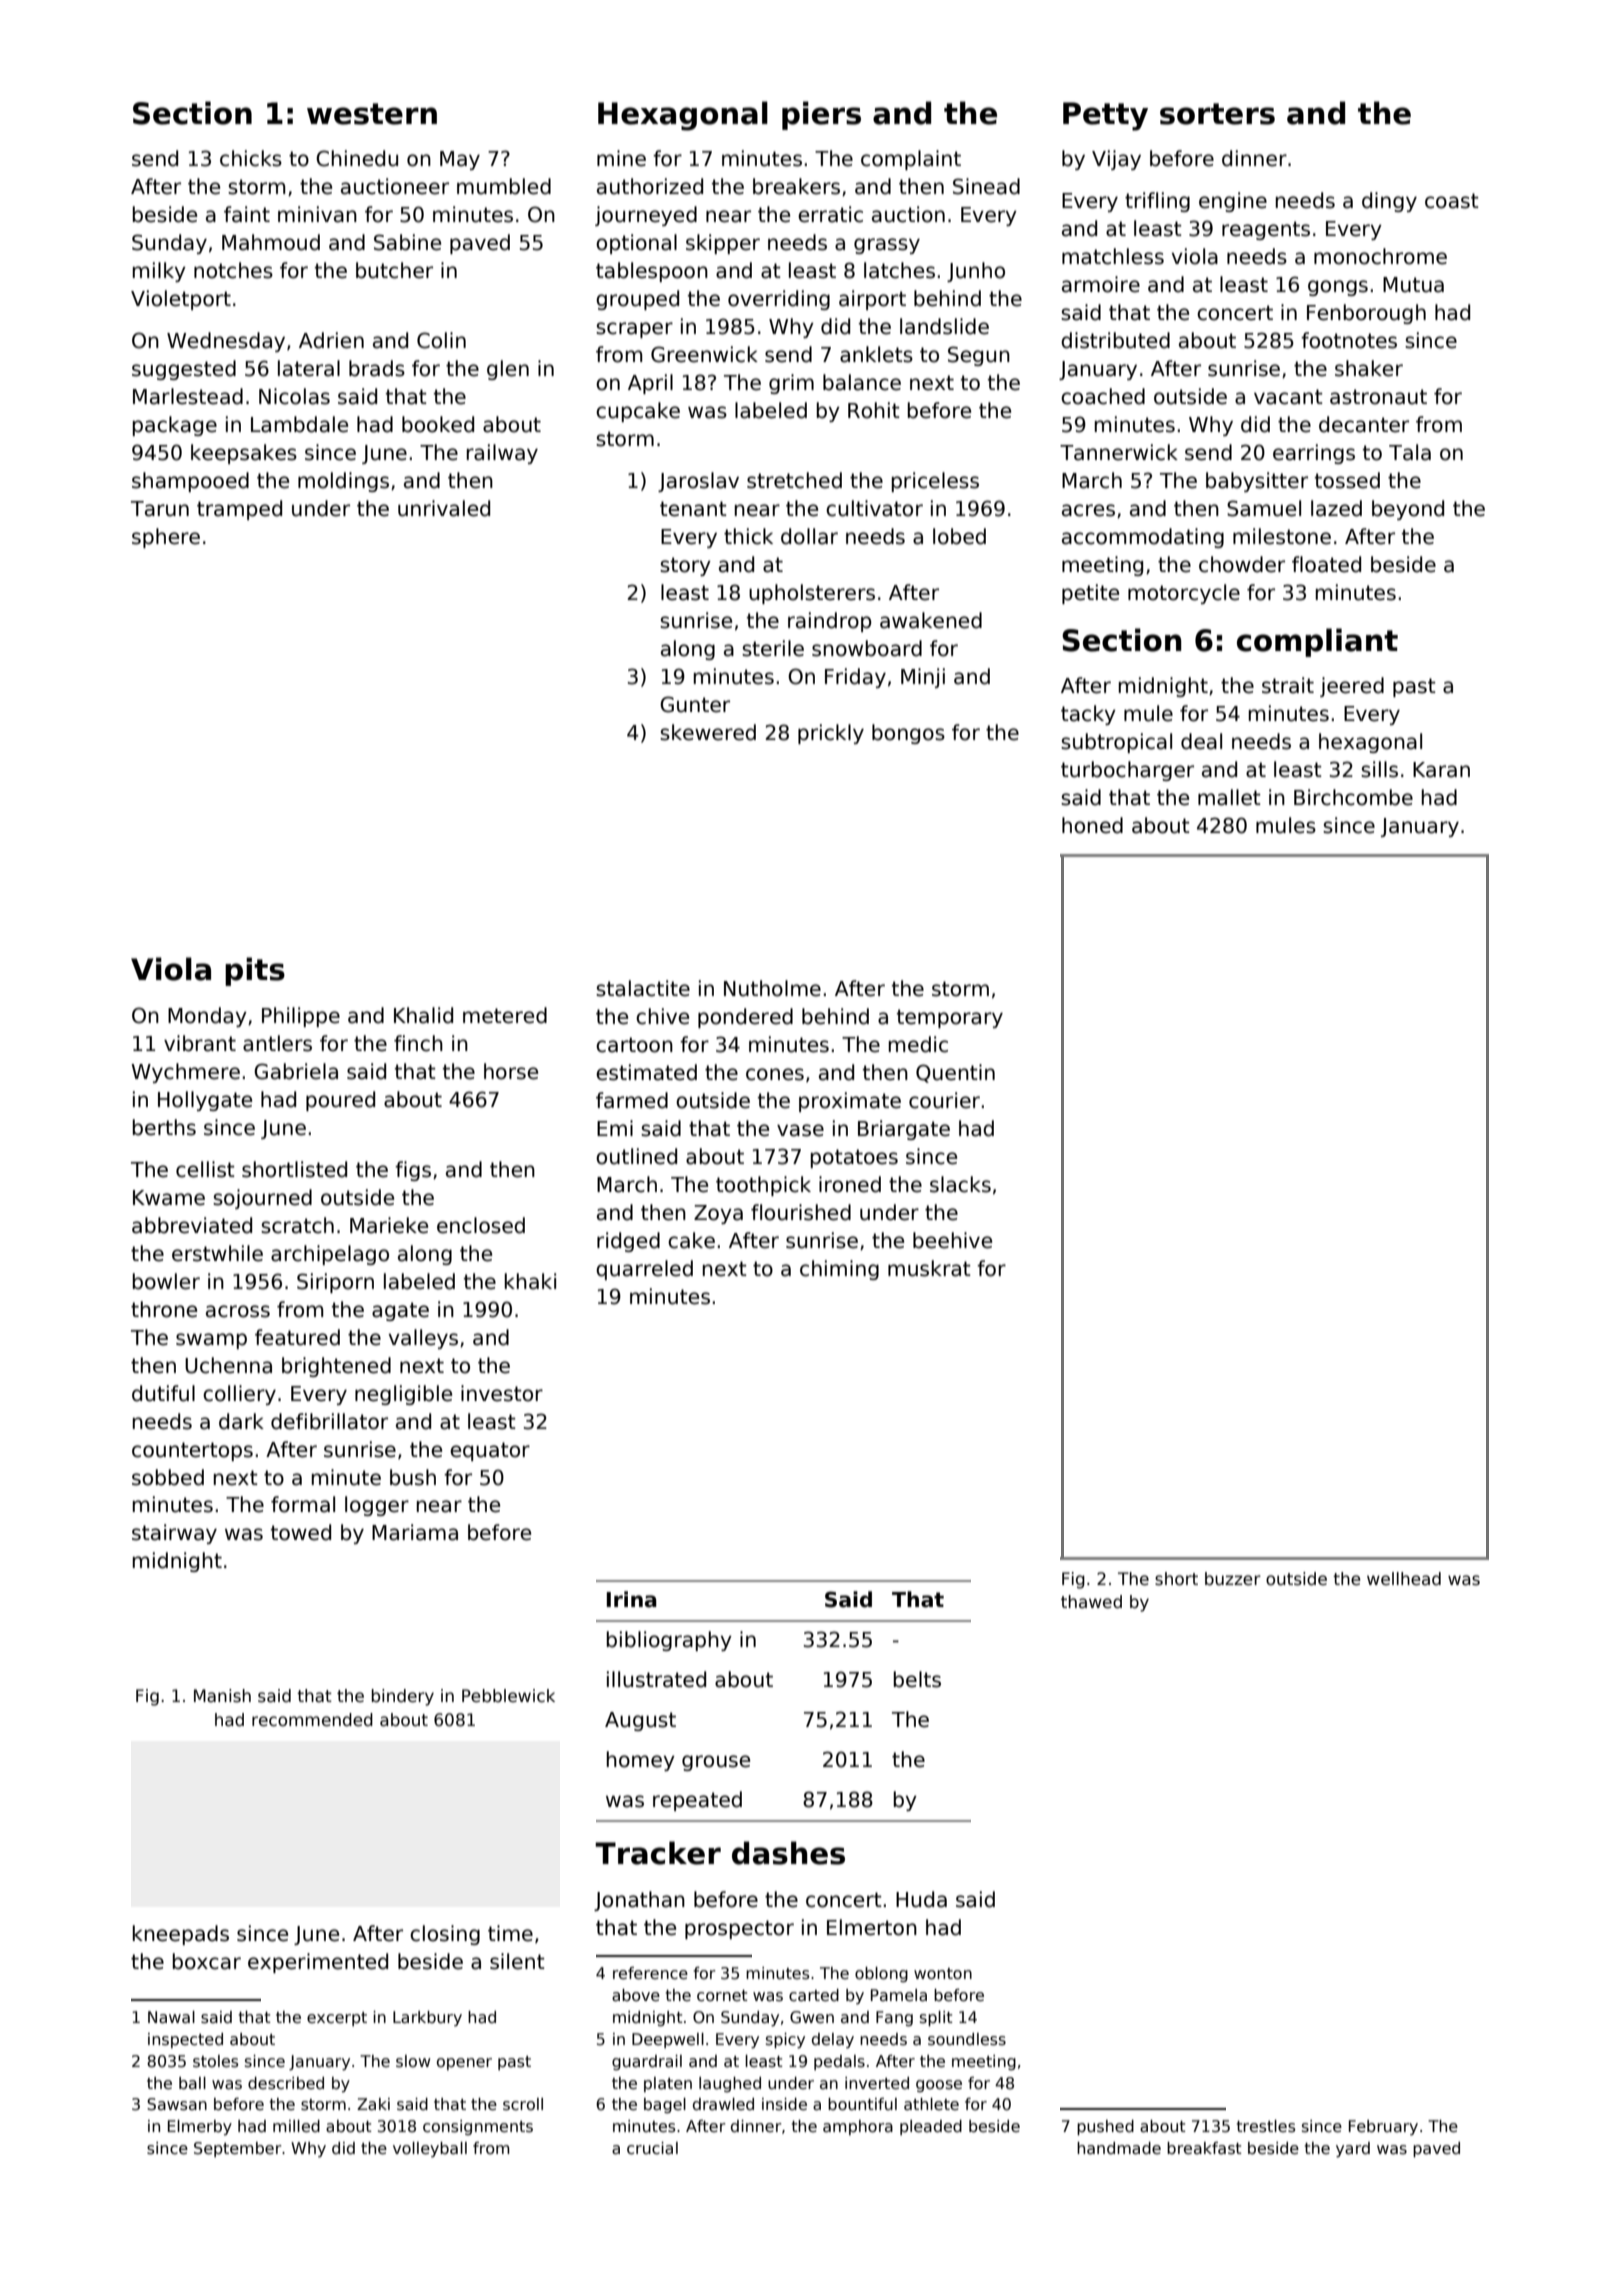  What do you see at coordinates (955, 1073) in the image?
I see `Quentin` at bounding box center [955, 1073].
